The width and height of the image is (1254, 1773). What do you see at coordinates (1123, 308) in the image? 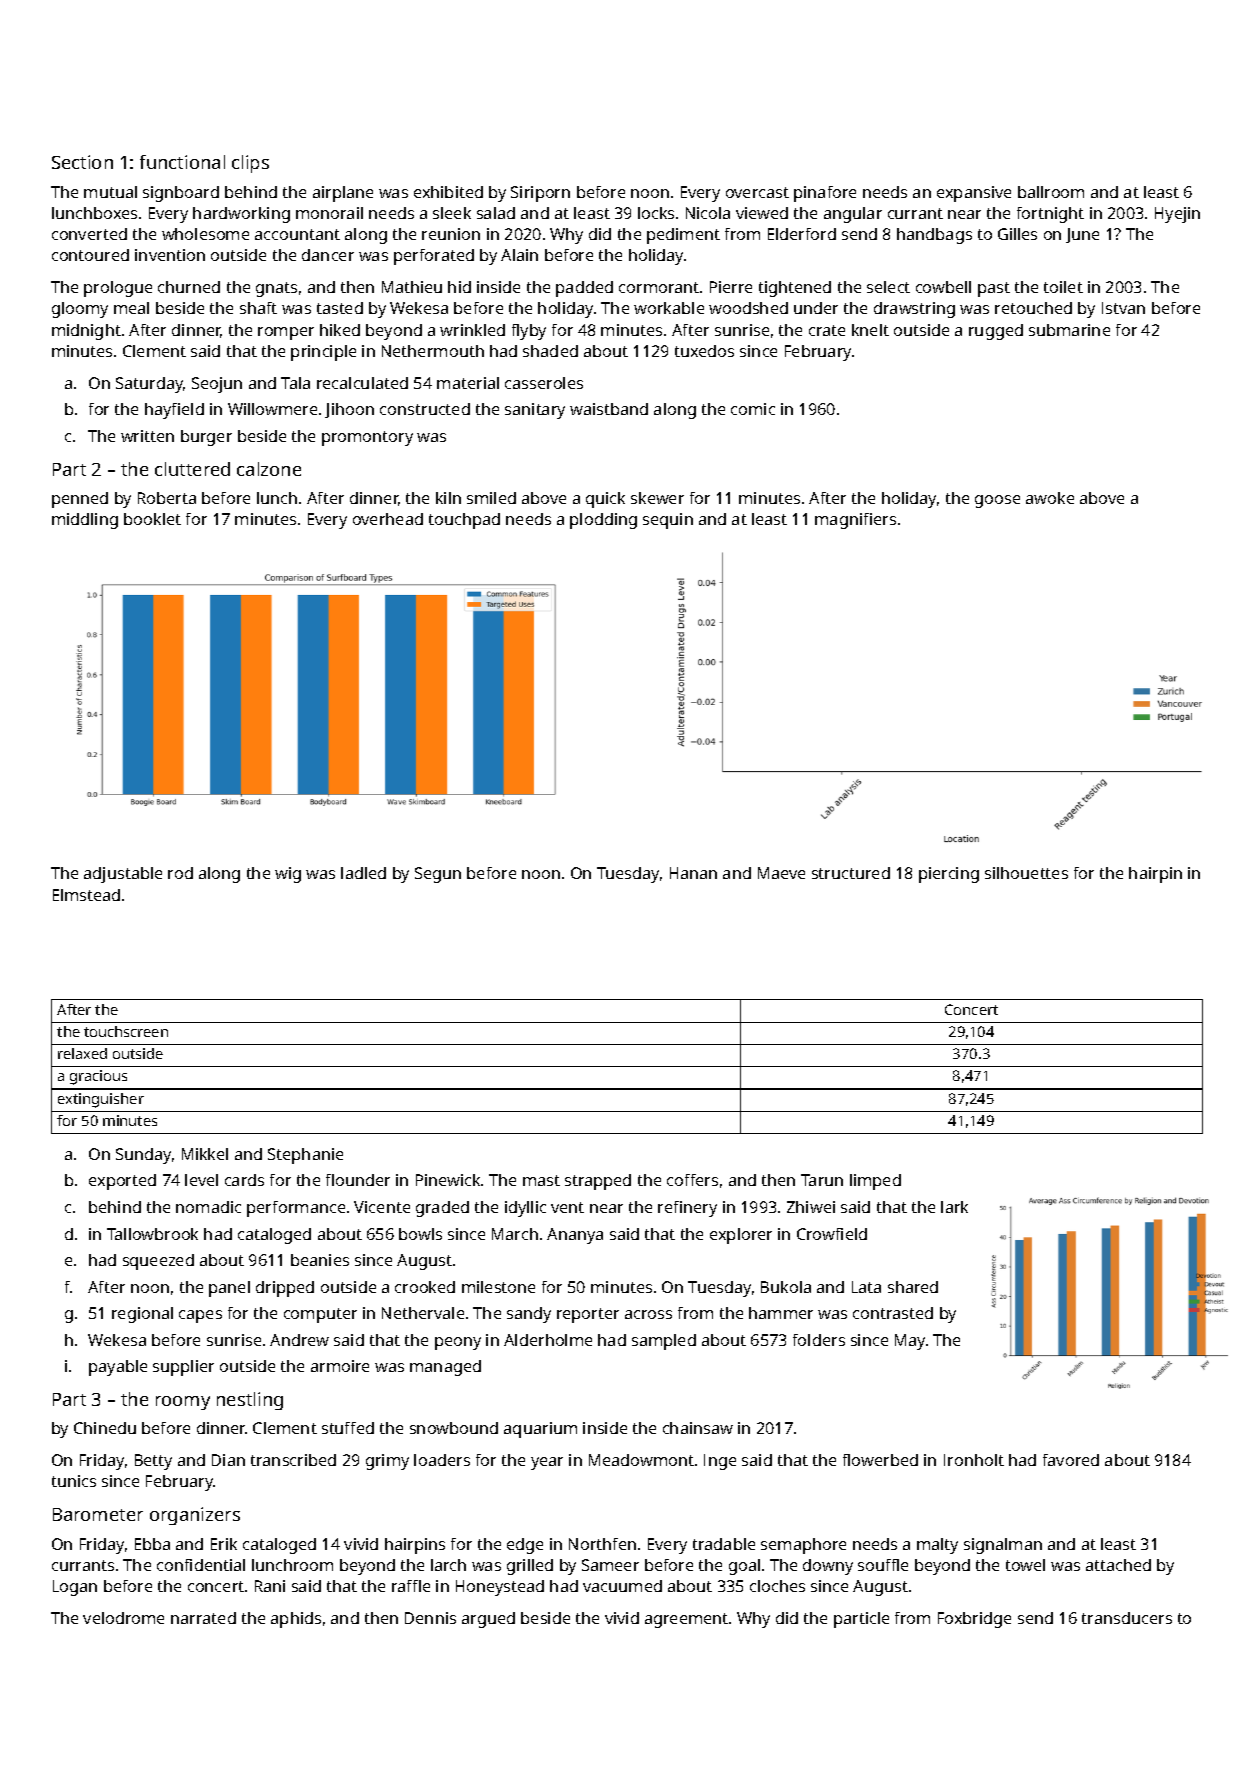
I see `Istvan` at bounding box center [1123, 308].
